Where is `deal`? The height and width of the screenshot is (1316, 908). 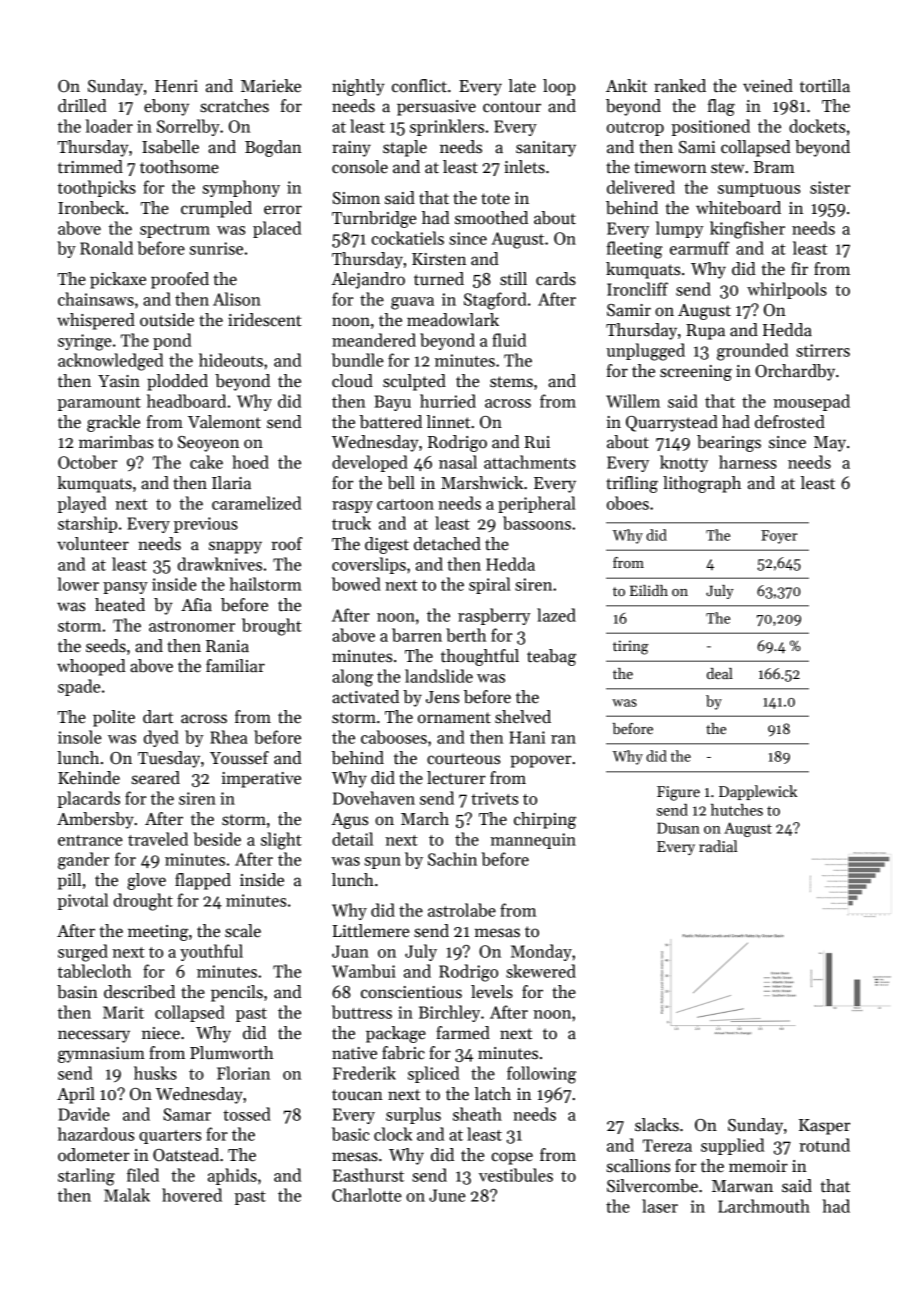 deal is located at coordinates (720, 673).
